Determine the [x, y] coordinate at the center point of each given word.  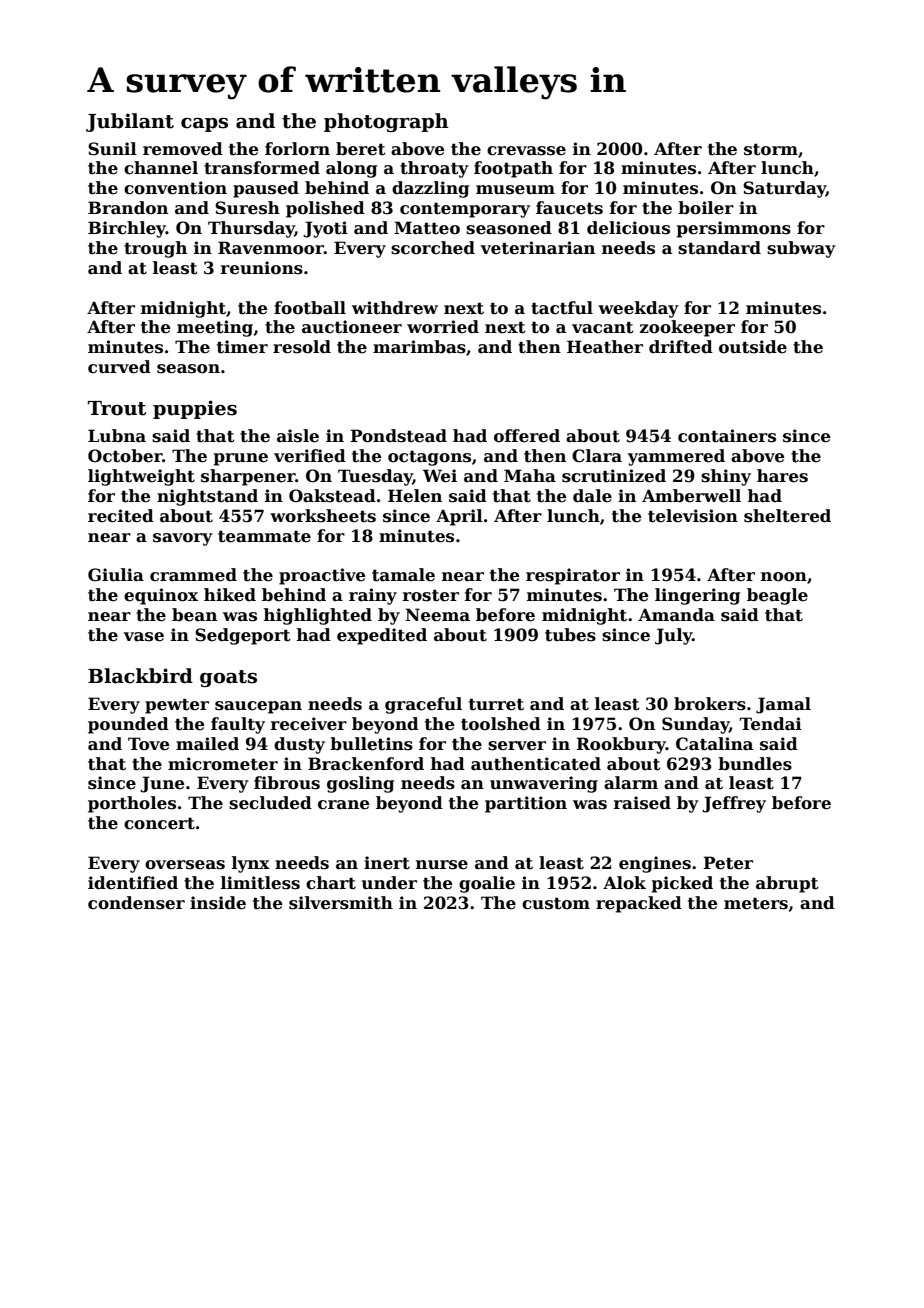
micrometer [223, 764]
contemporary [465, 210]
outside [753, 347]
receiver [309, 724]
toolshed [501, 724]
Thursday [251, 229]
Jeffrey [734, 804]
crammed [193, 575]
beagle [777, 596]
